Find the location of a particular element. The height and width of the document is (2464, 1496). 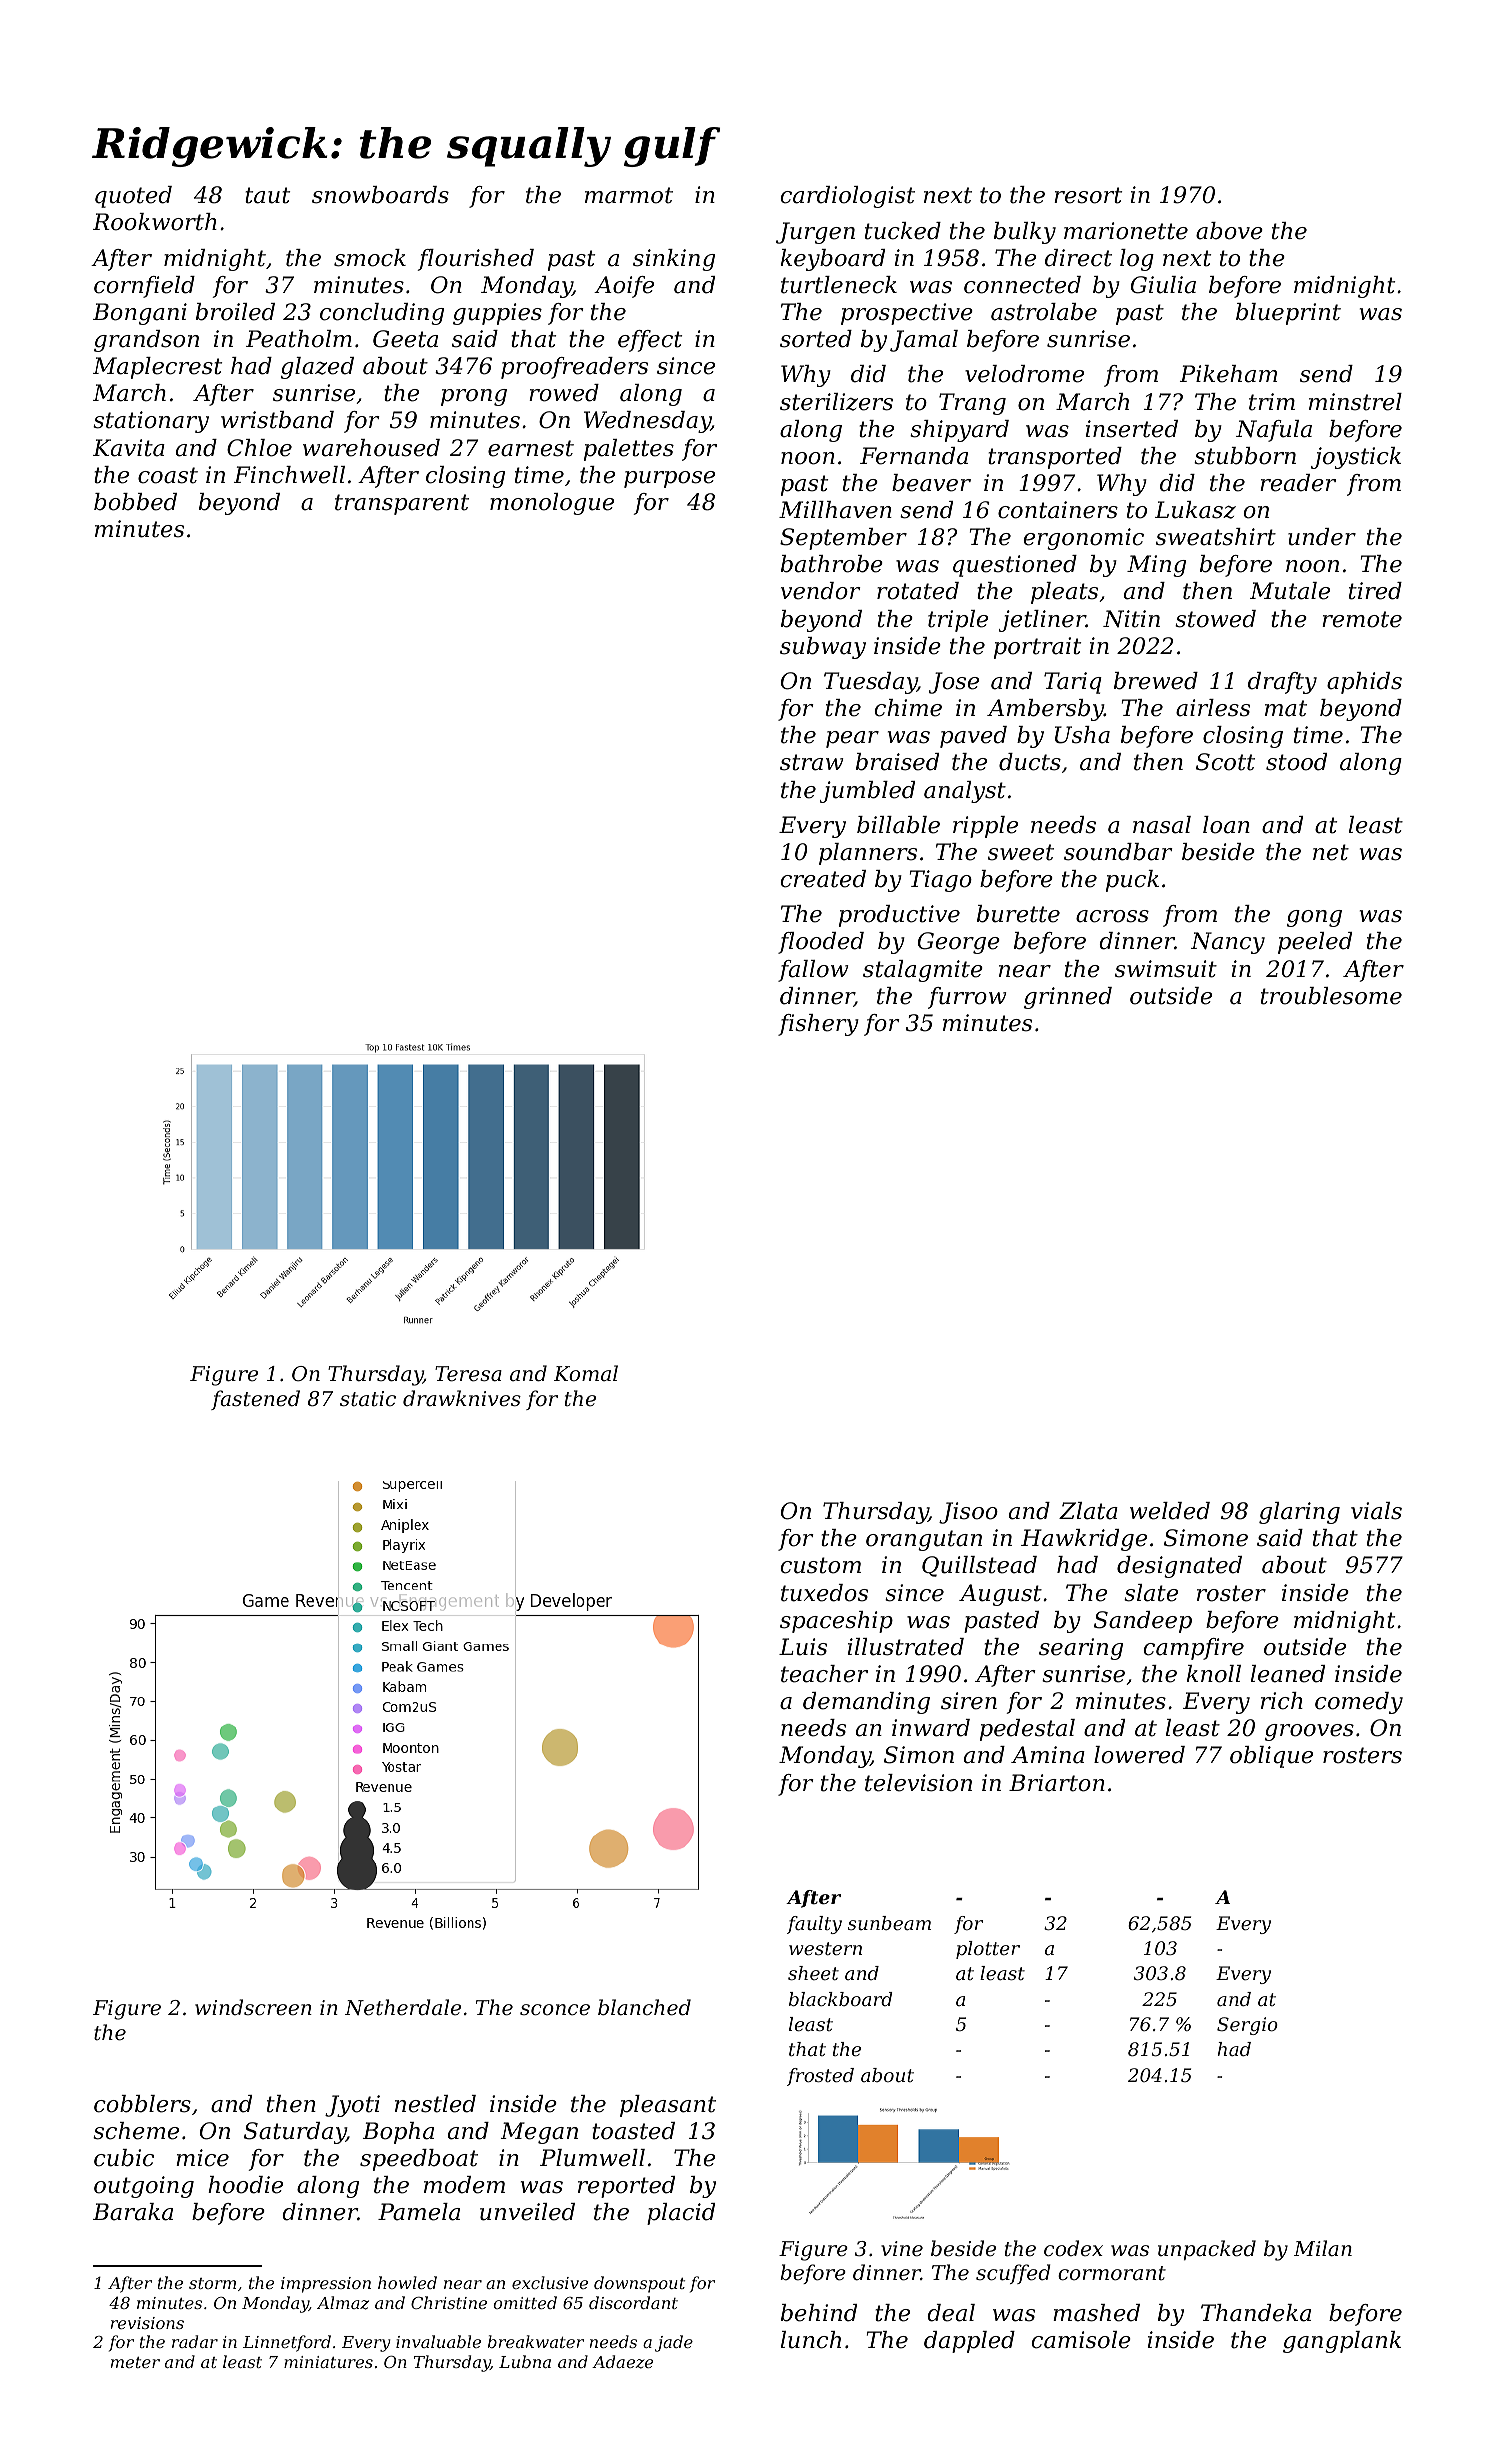

oblique is located at coordinates (1271, 1757).
